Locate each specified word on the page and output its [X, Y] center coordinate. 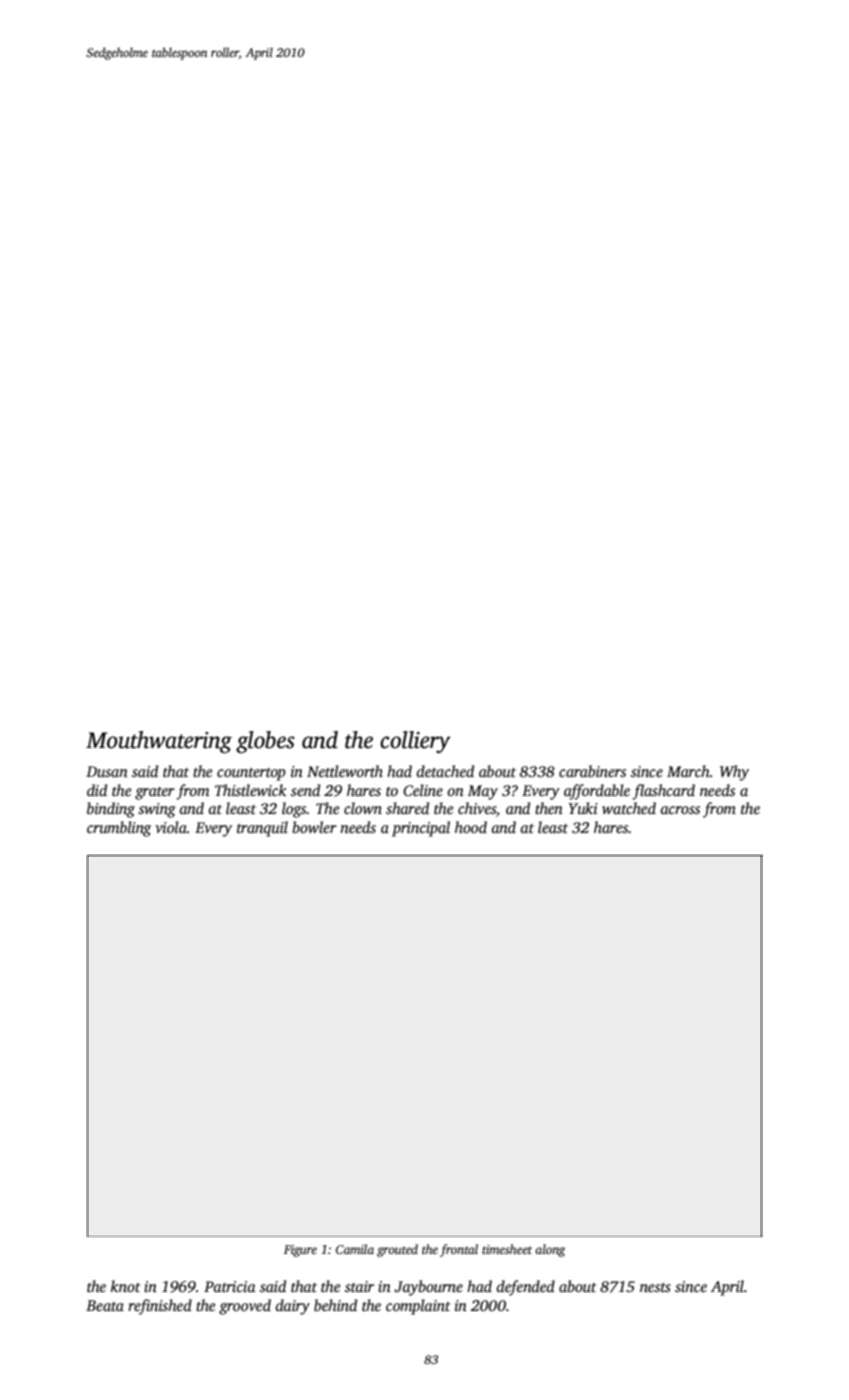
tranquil [262, 829]
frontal [459, 1250]
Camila [355, 1249]
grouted [397, 1250]
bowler [314, 827]
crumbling [119, 829]
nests [655, 1287]
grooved [245, 1307]
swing [157, 810]
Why [734, 773]
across [680, 810]
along [550, 1250]
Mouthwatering [159, 742]
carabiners [592, 771]
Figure [300, 1251]
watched [629, 808]
